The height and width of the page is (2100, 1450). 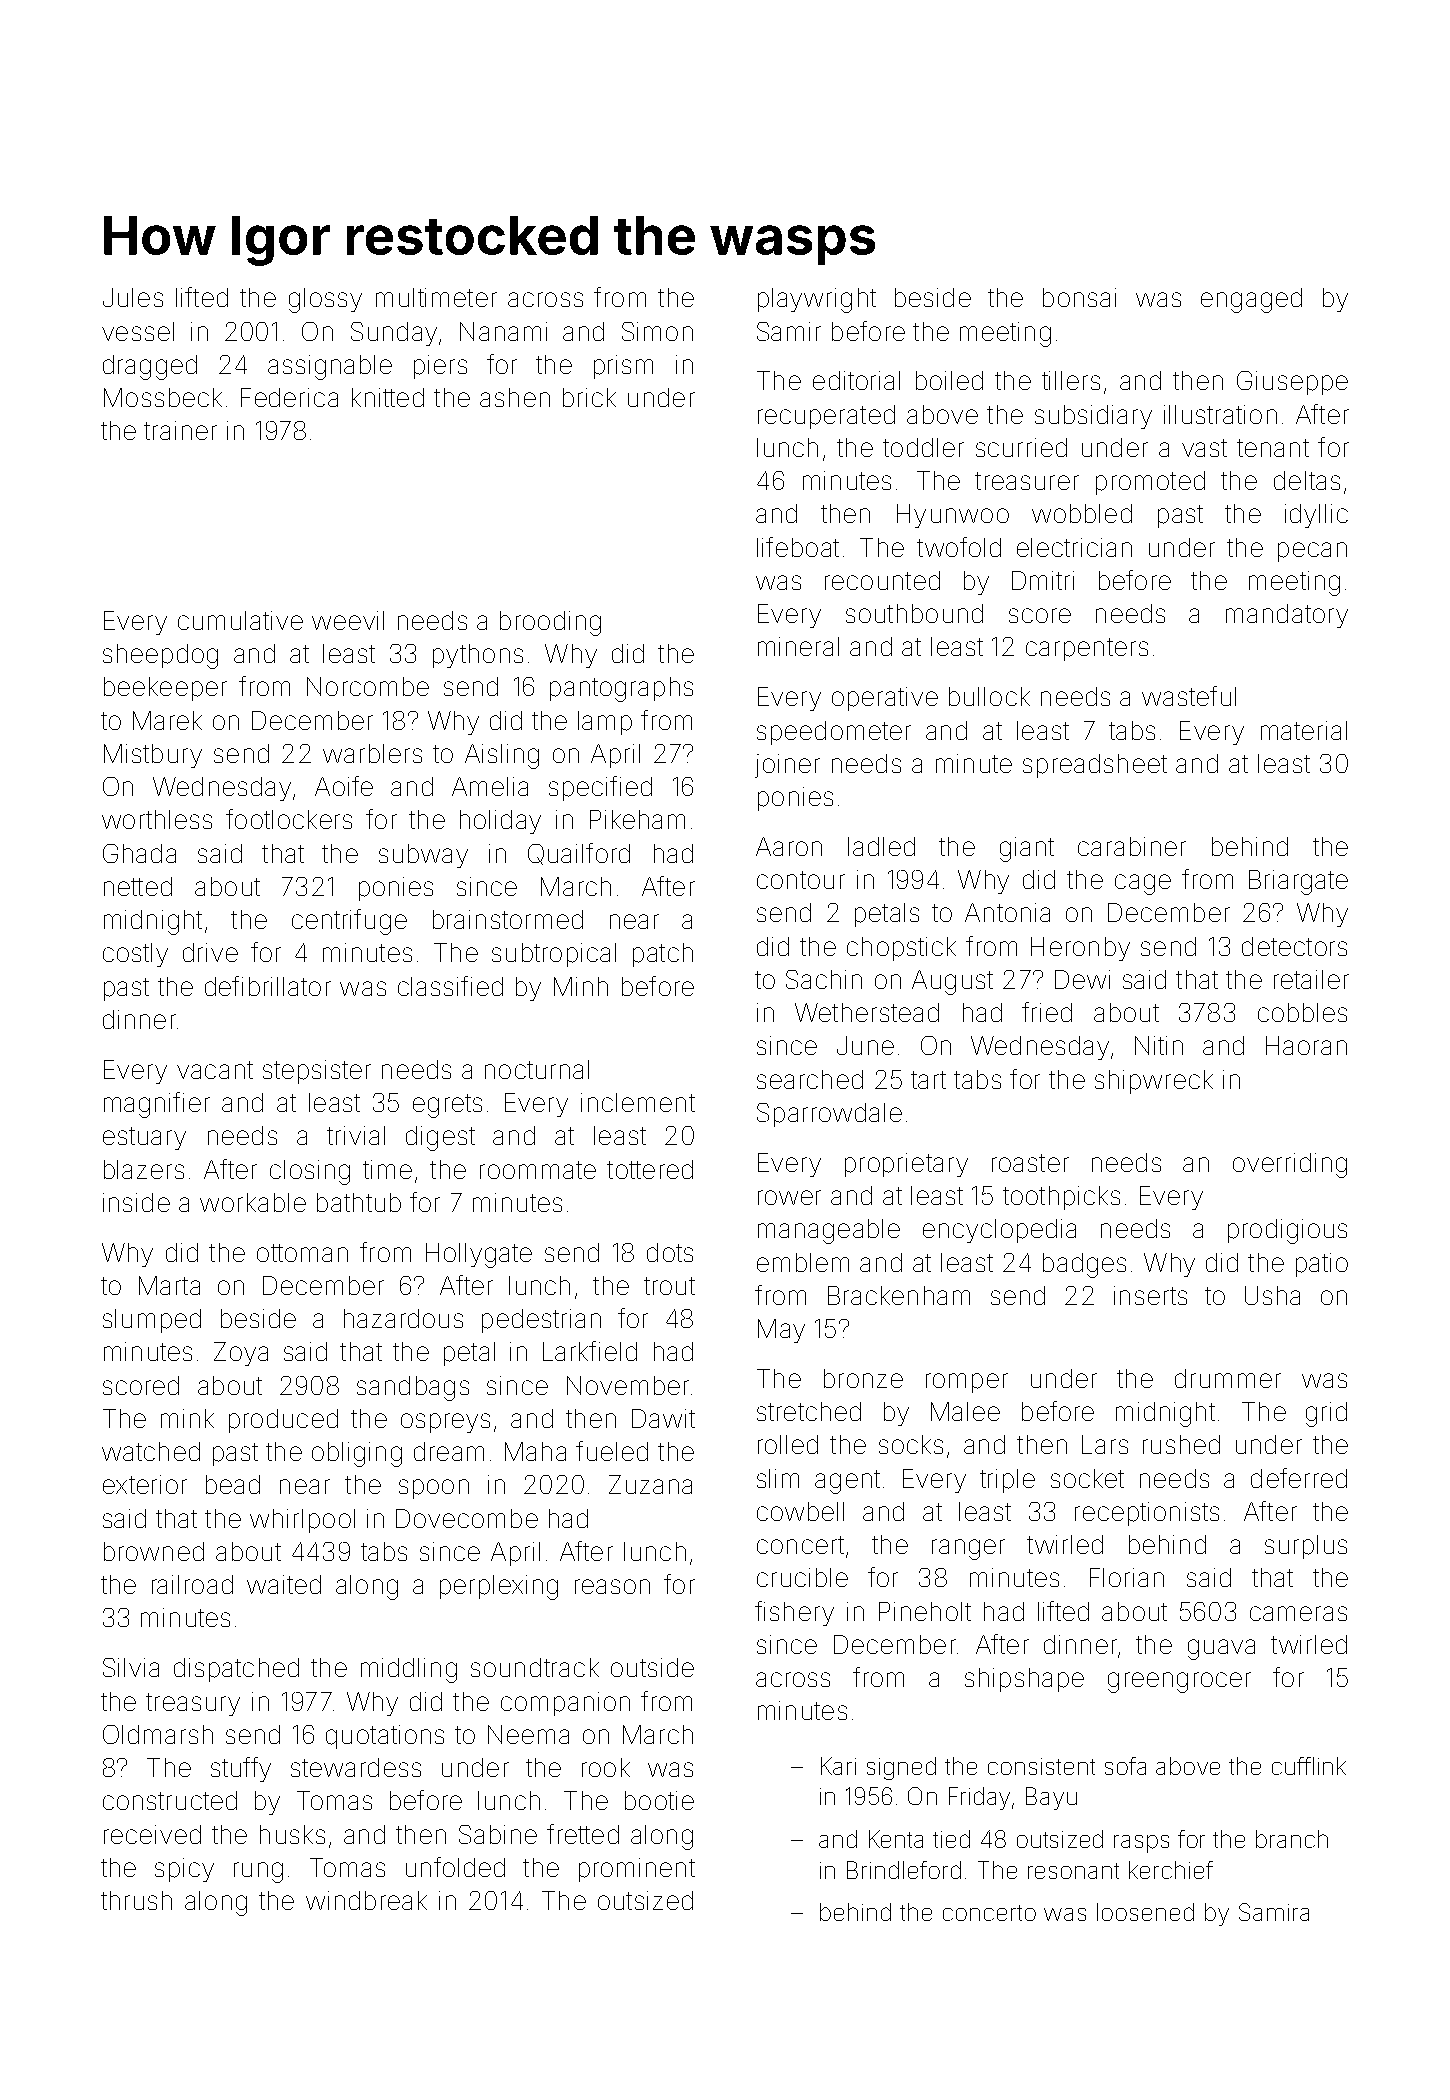 What do you see at coordinates (1287, 616) in the page?
I see `mandatory` at bounding box center [1287, 616].
